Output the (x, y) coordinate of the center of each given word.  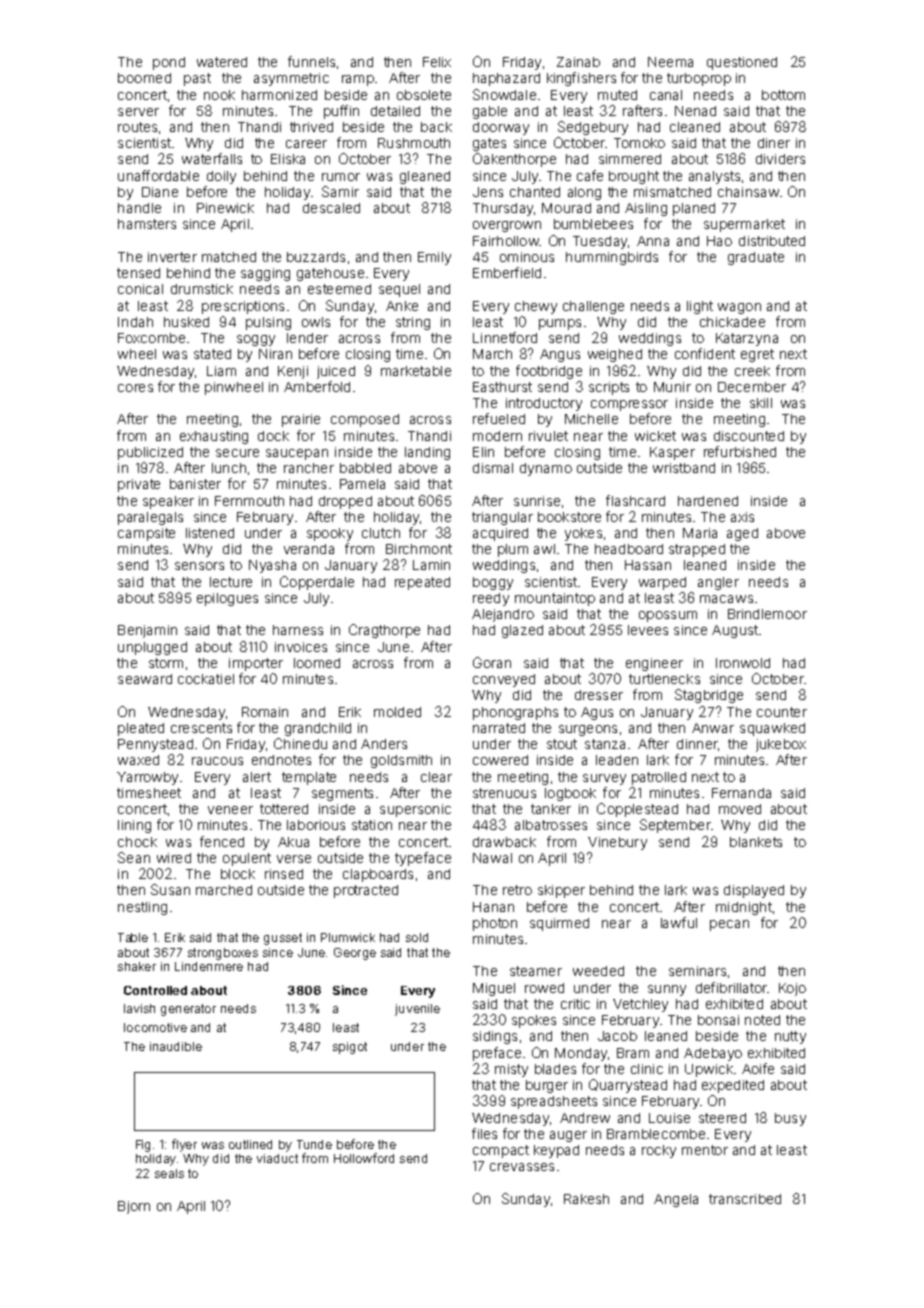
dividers (780, 159)
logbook (570, 794)
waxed (138, 760)
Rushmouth (414, 143)
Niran (275, 354)
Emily (434, 258)
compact (501, 1151)
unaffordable (158, 175)
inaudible (176, 1046)
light (700, 307)
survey (604, 779)
